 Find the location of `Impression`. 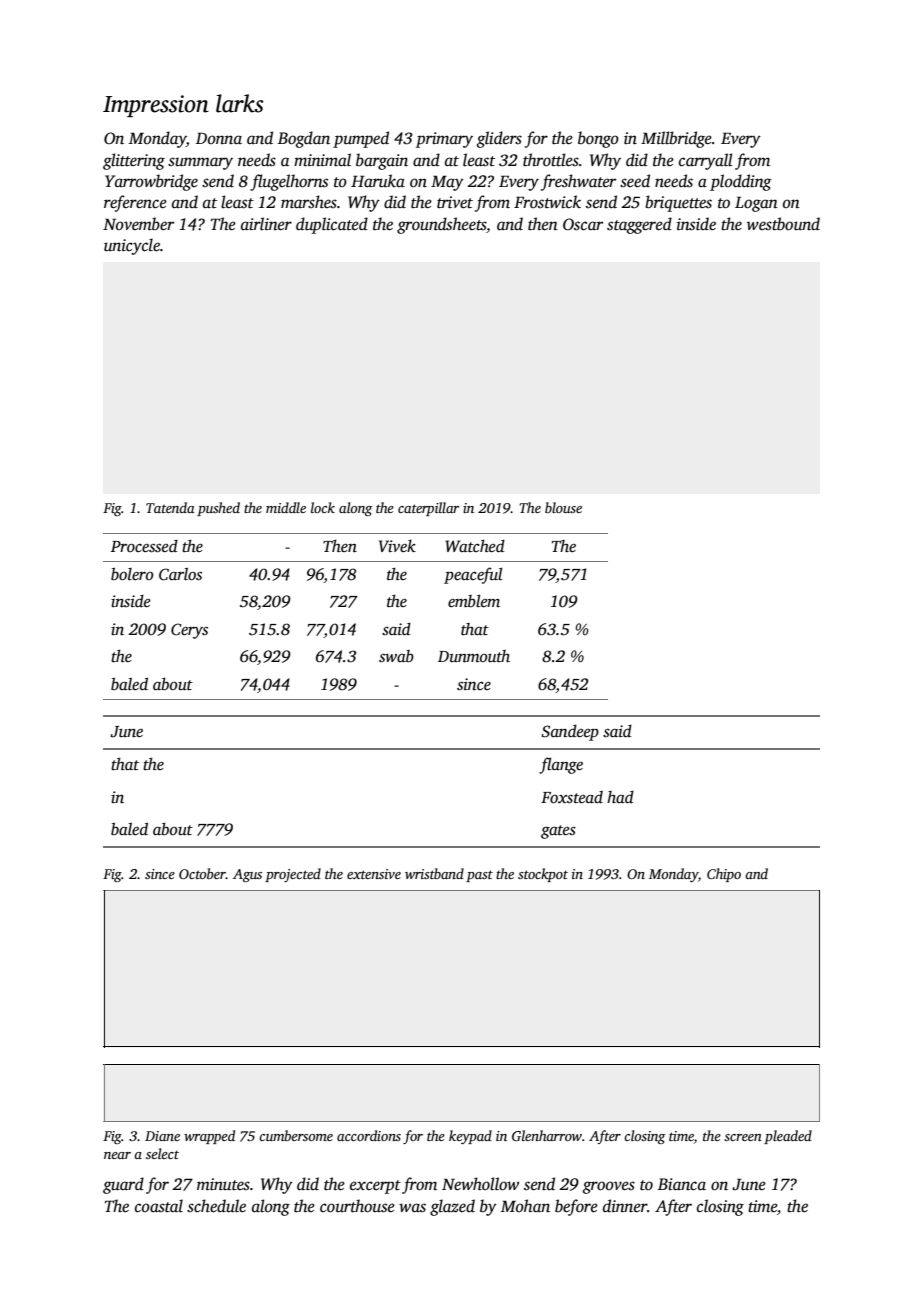

Impression is located at coordinates (156, 106).
